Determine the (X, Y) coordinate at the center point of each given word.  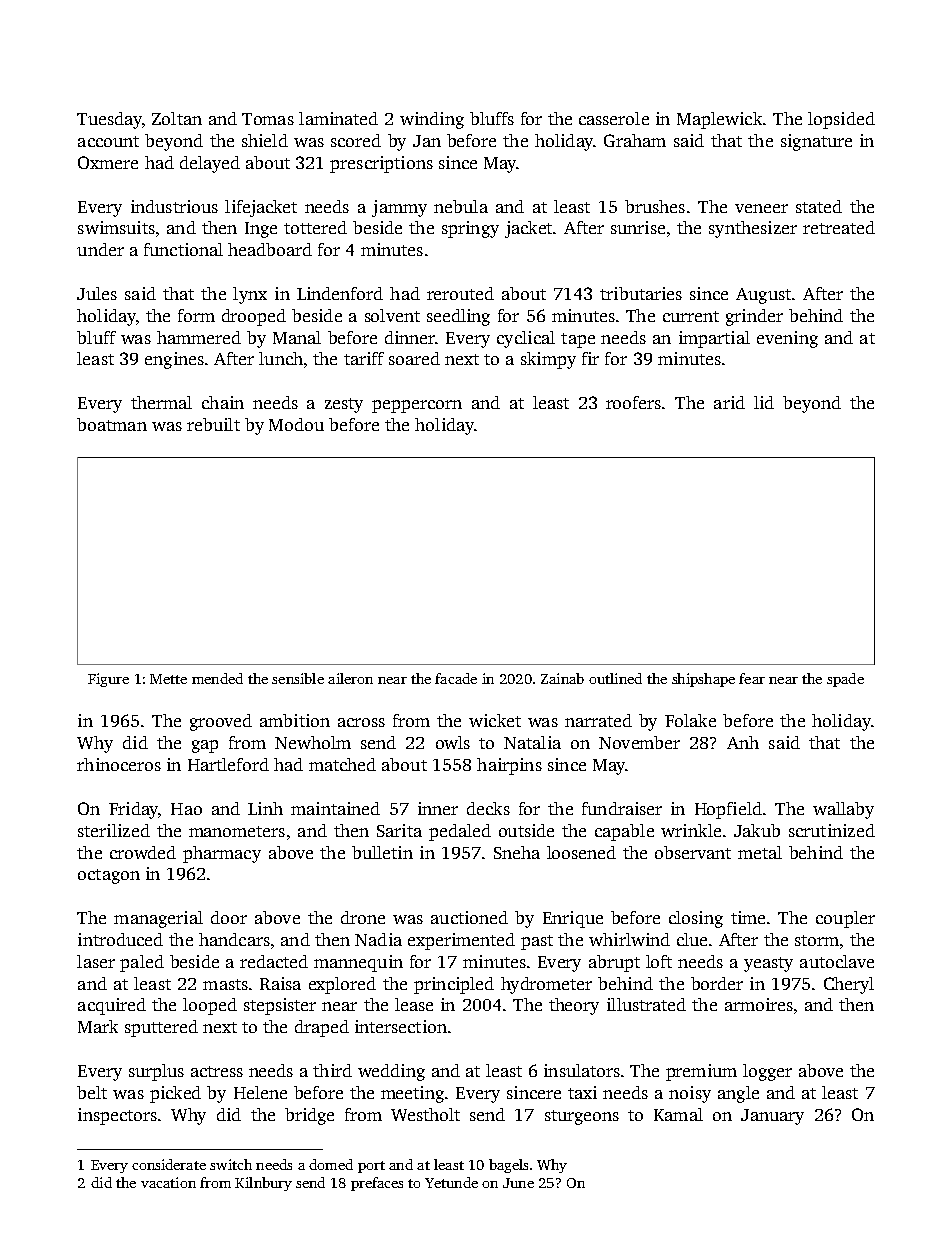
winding (432, 120)
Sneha (517, 852)
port (371, 1167)
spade (845, 680)
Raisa (280, 983)
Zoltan (177, 118)
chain (223, 402)
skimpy (548, 360)
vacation (168, 1182)
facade (456, 678)
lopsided (841, 120)
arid (729, 402)
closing (696, 919)
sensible (298, 678)
